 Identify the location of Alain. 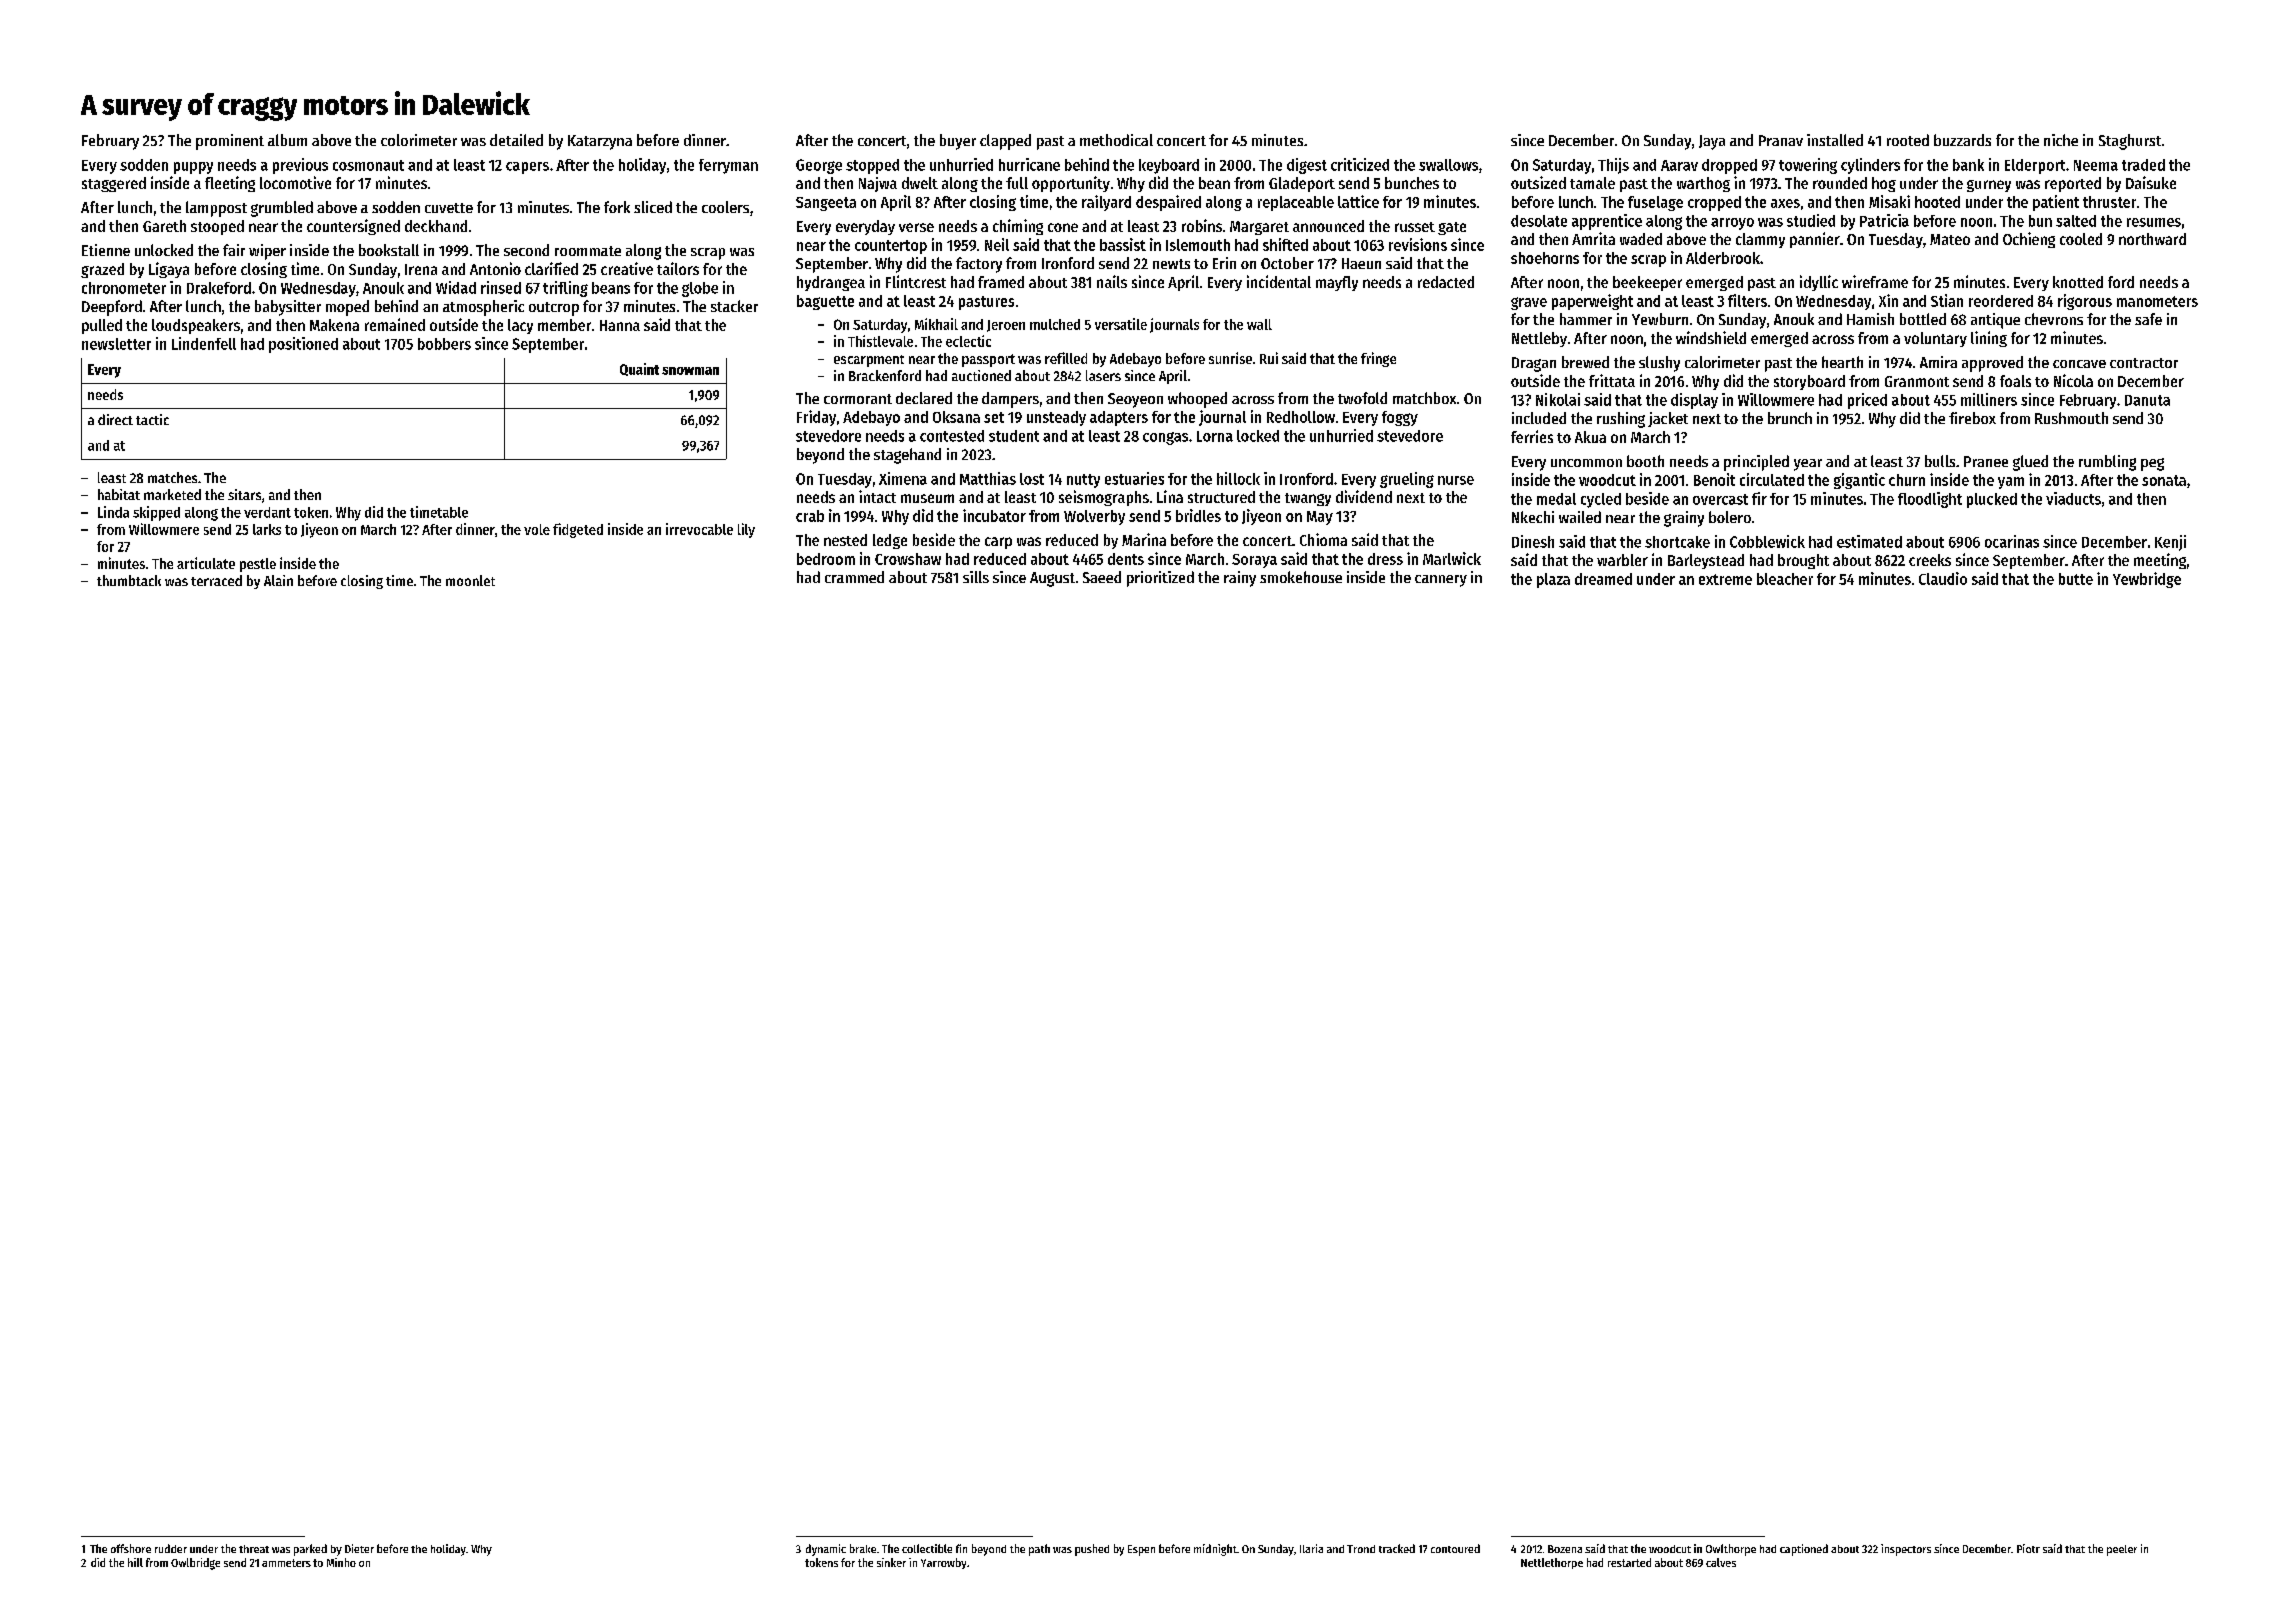
(278, 580).
